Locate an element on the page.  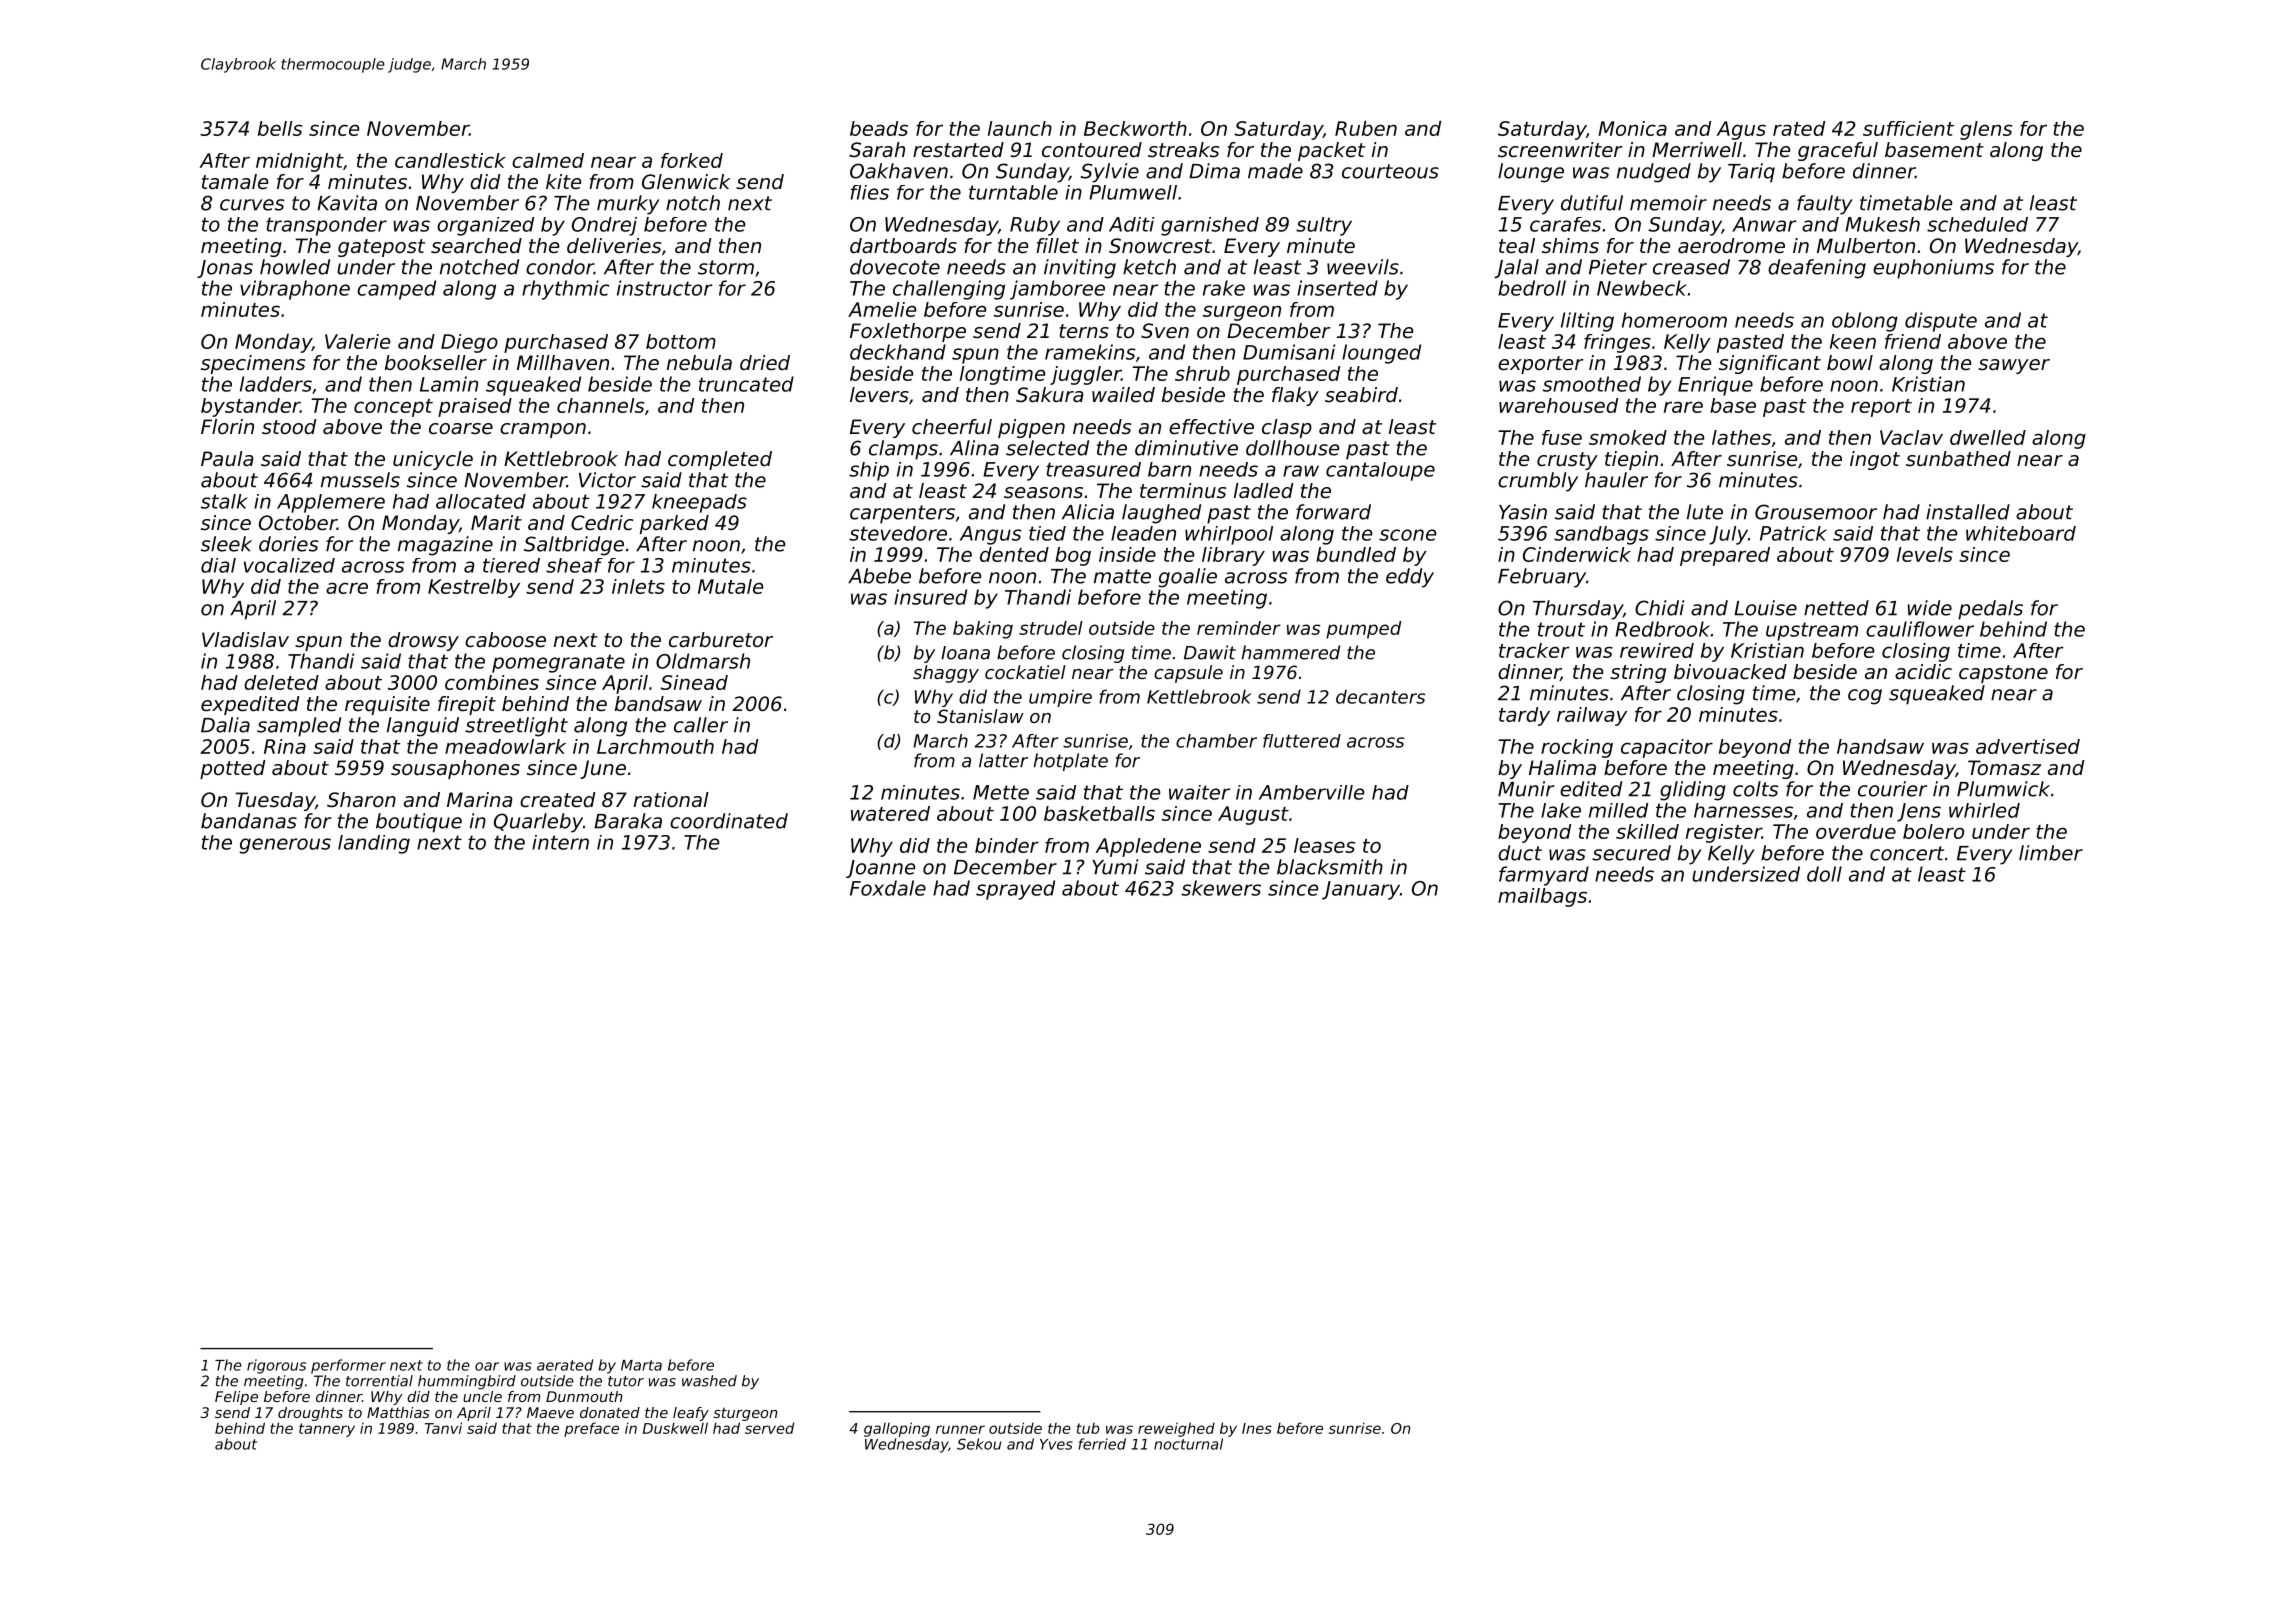
nocturnal is located at coordinates (1188, 1444).
